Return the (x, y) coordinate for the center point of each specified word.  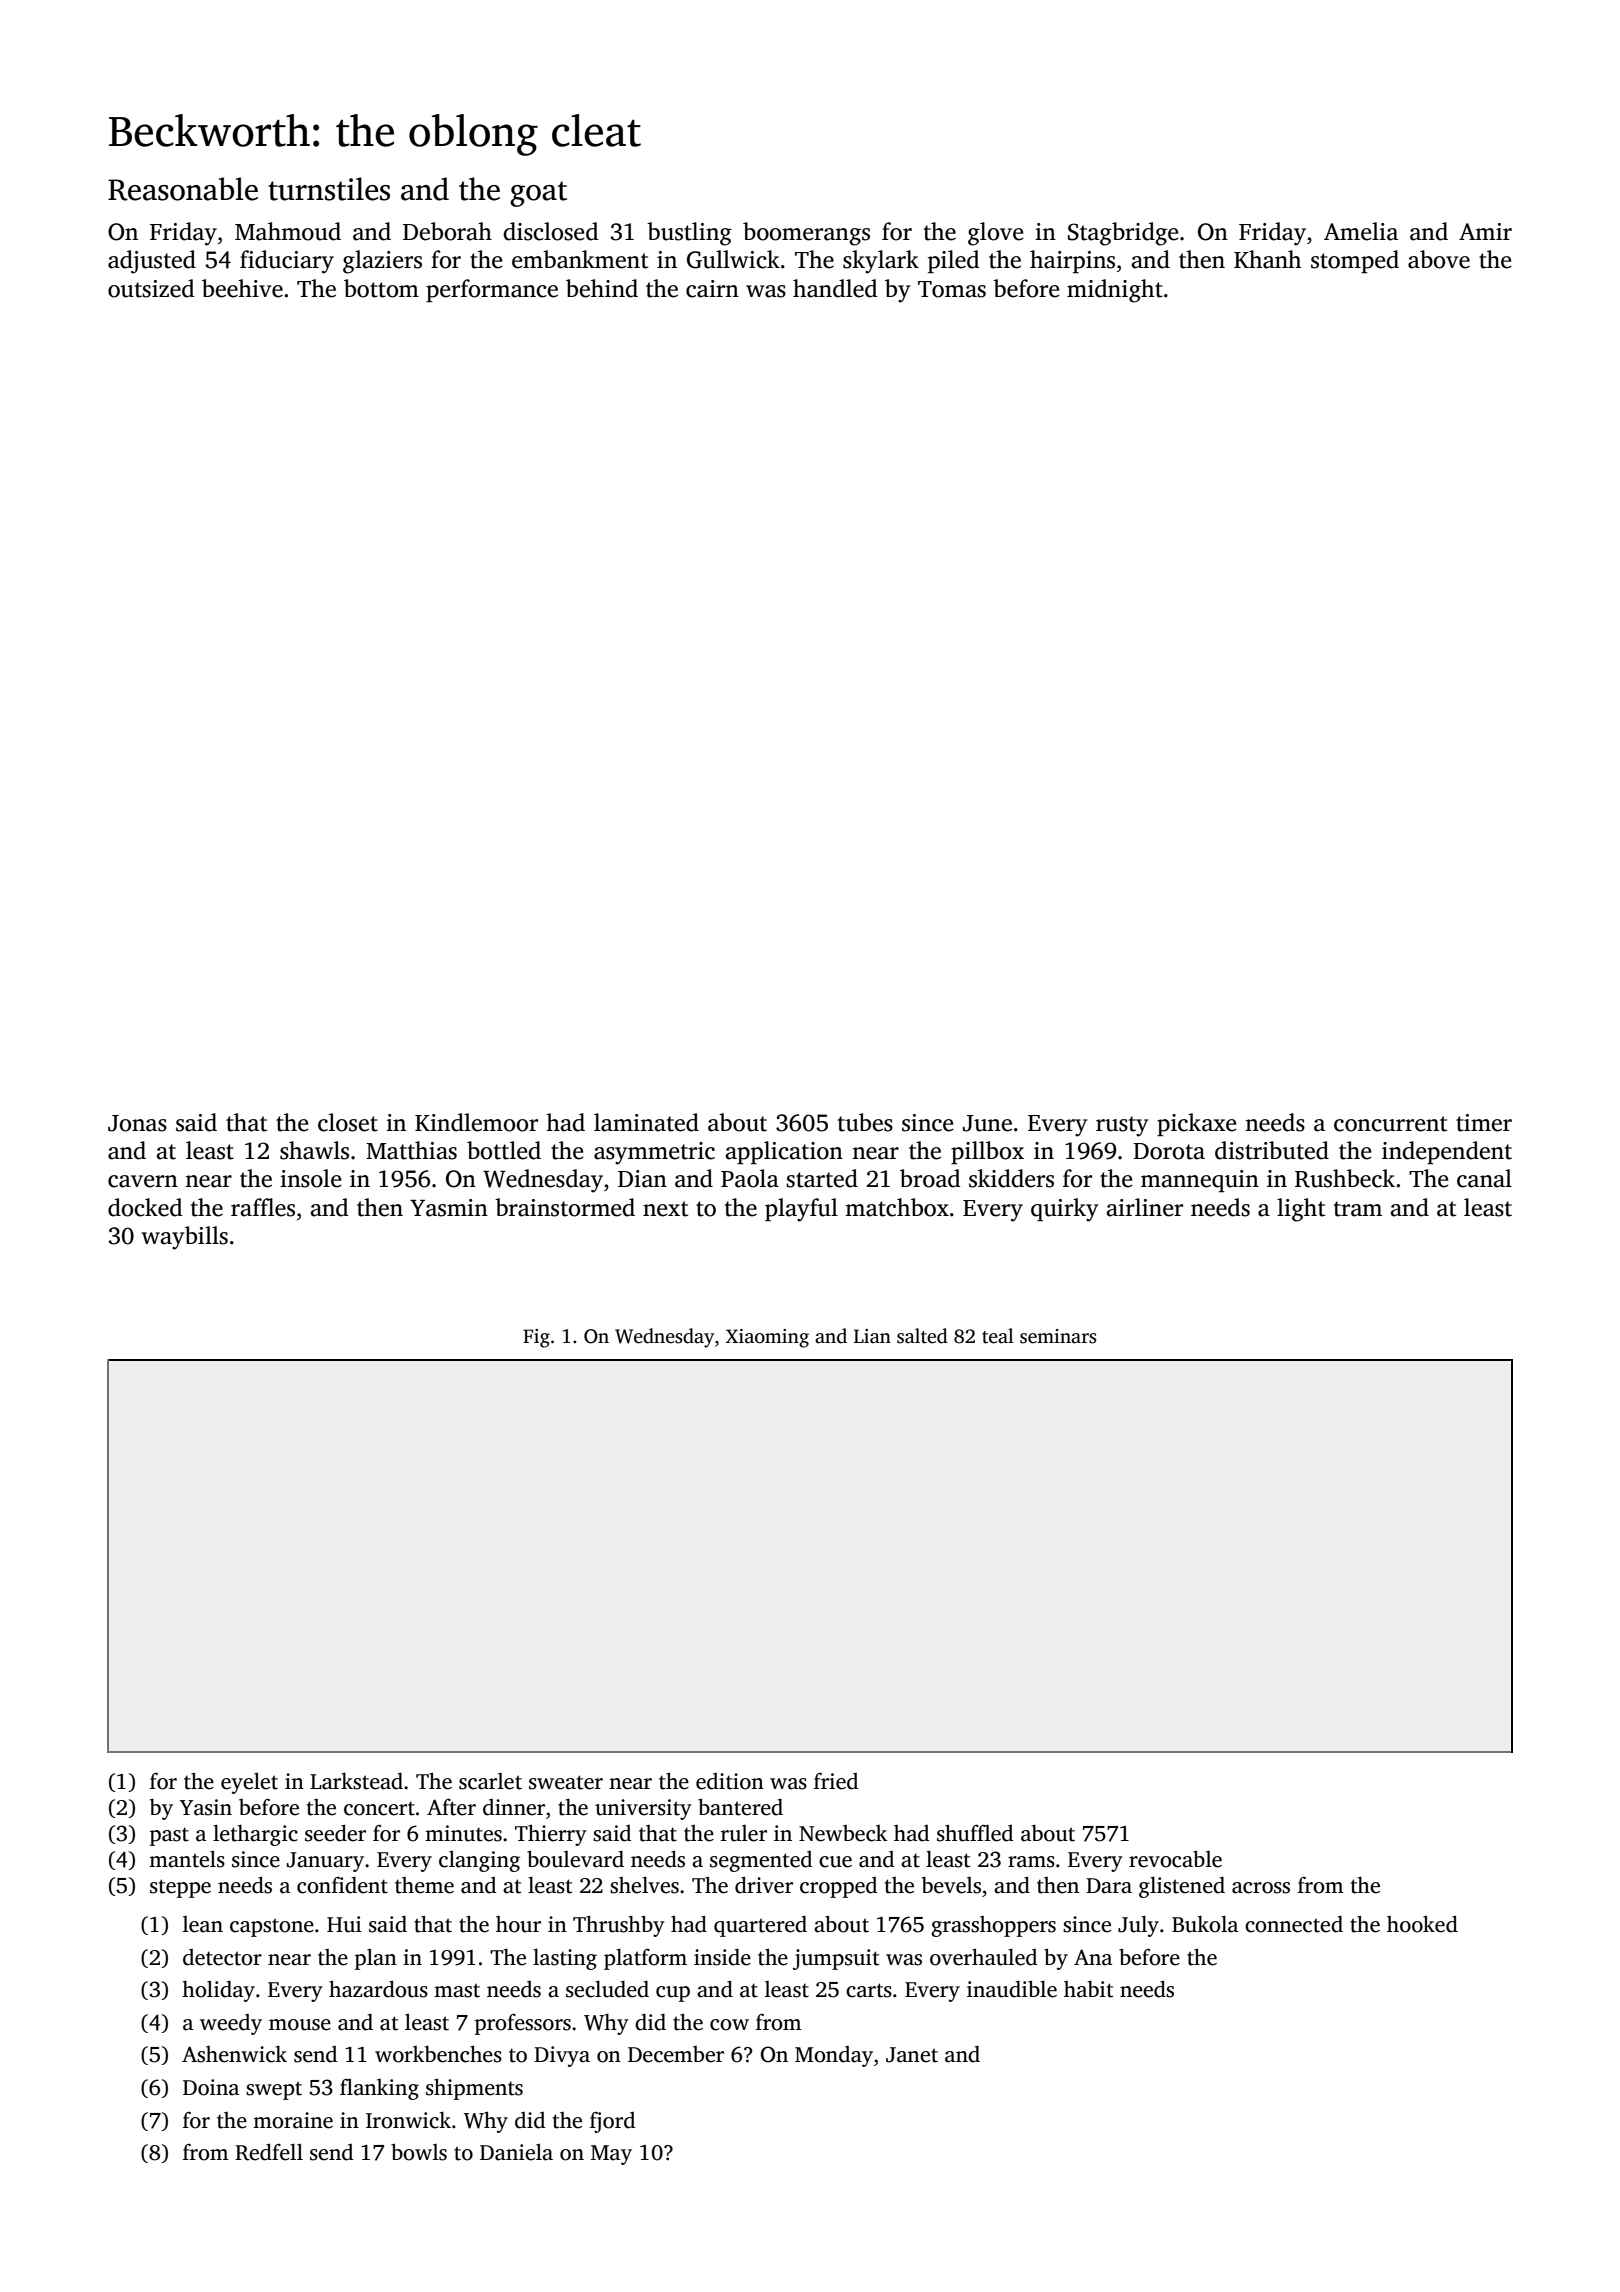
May (611, 2155)
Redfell (269, 2152)
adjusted (152, 262)
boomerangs (806, 234)
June (987, 1123)
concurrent (1390, 1124)
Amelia (1361, 231)
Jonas (137, 1123)
